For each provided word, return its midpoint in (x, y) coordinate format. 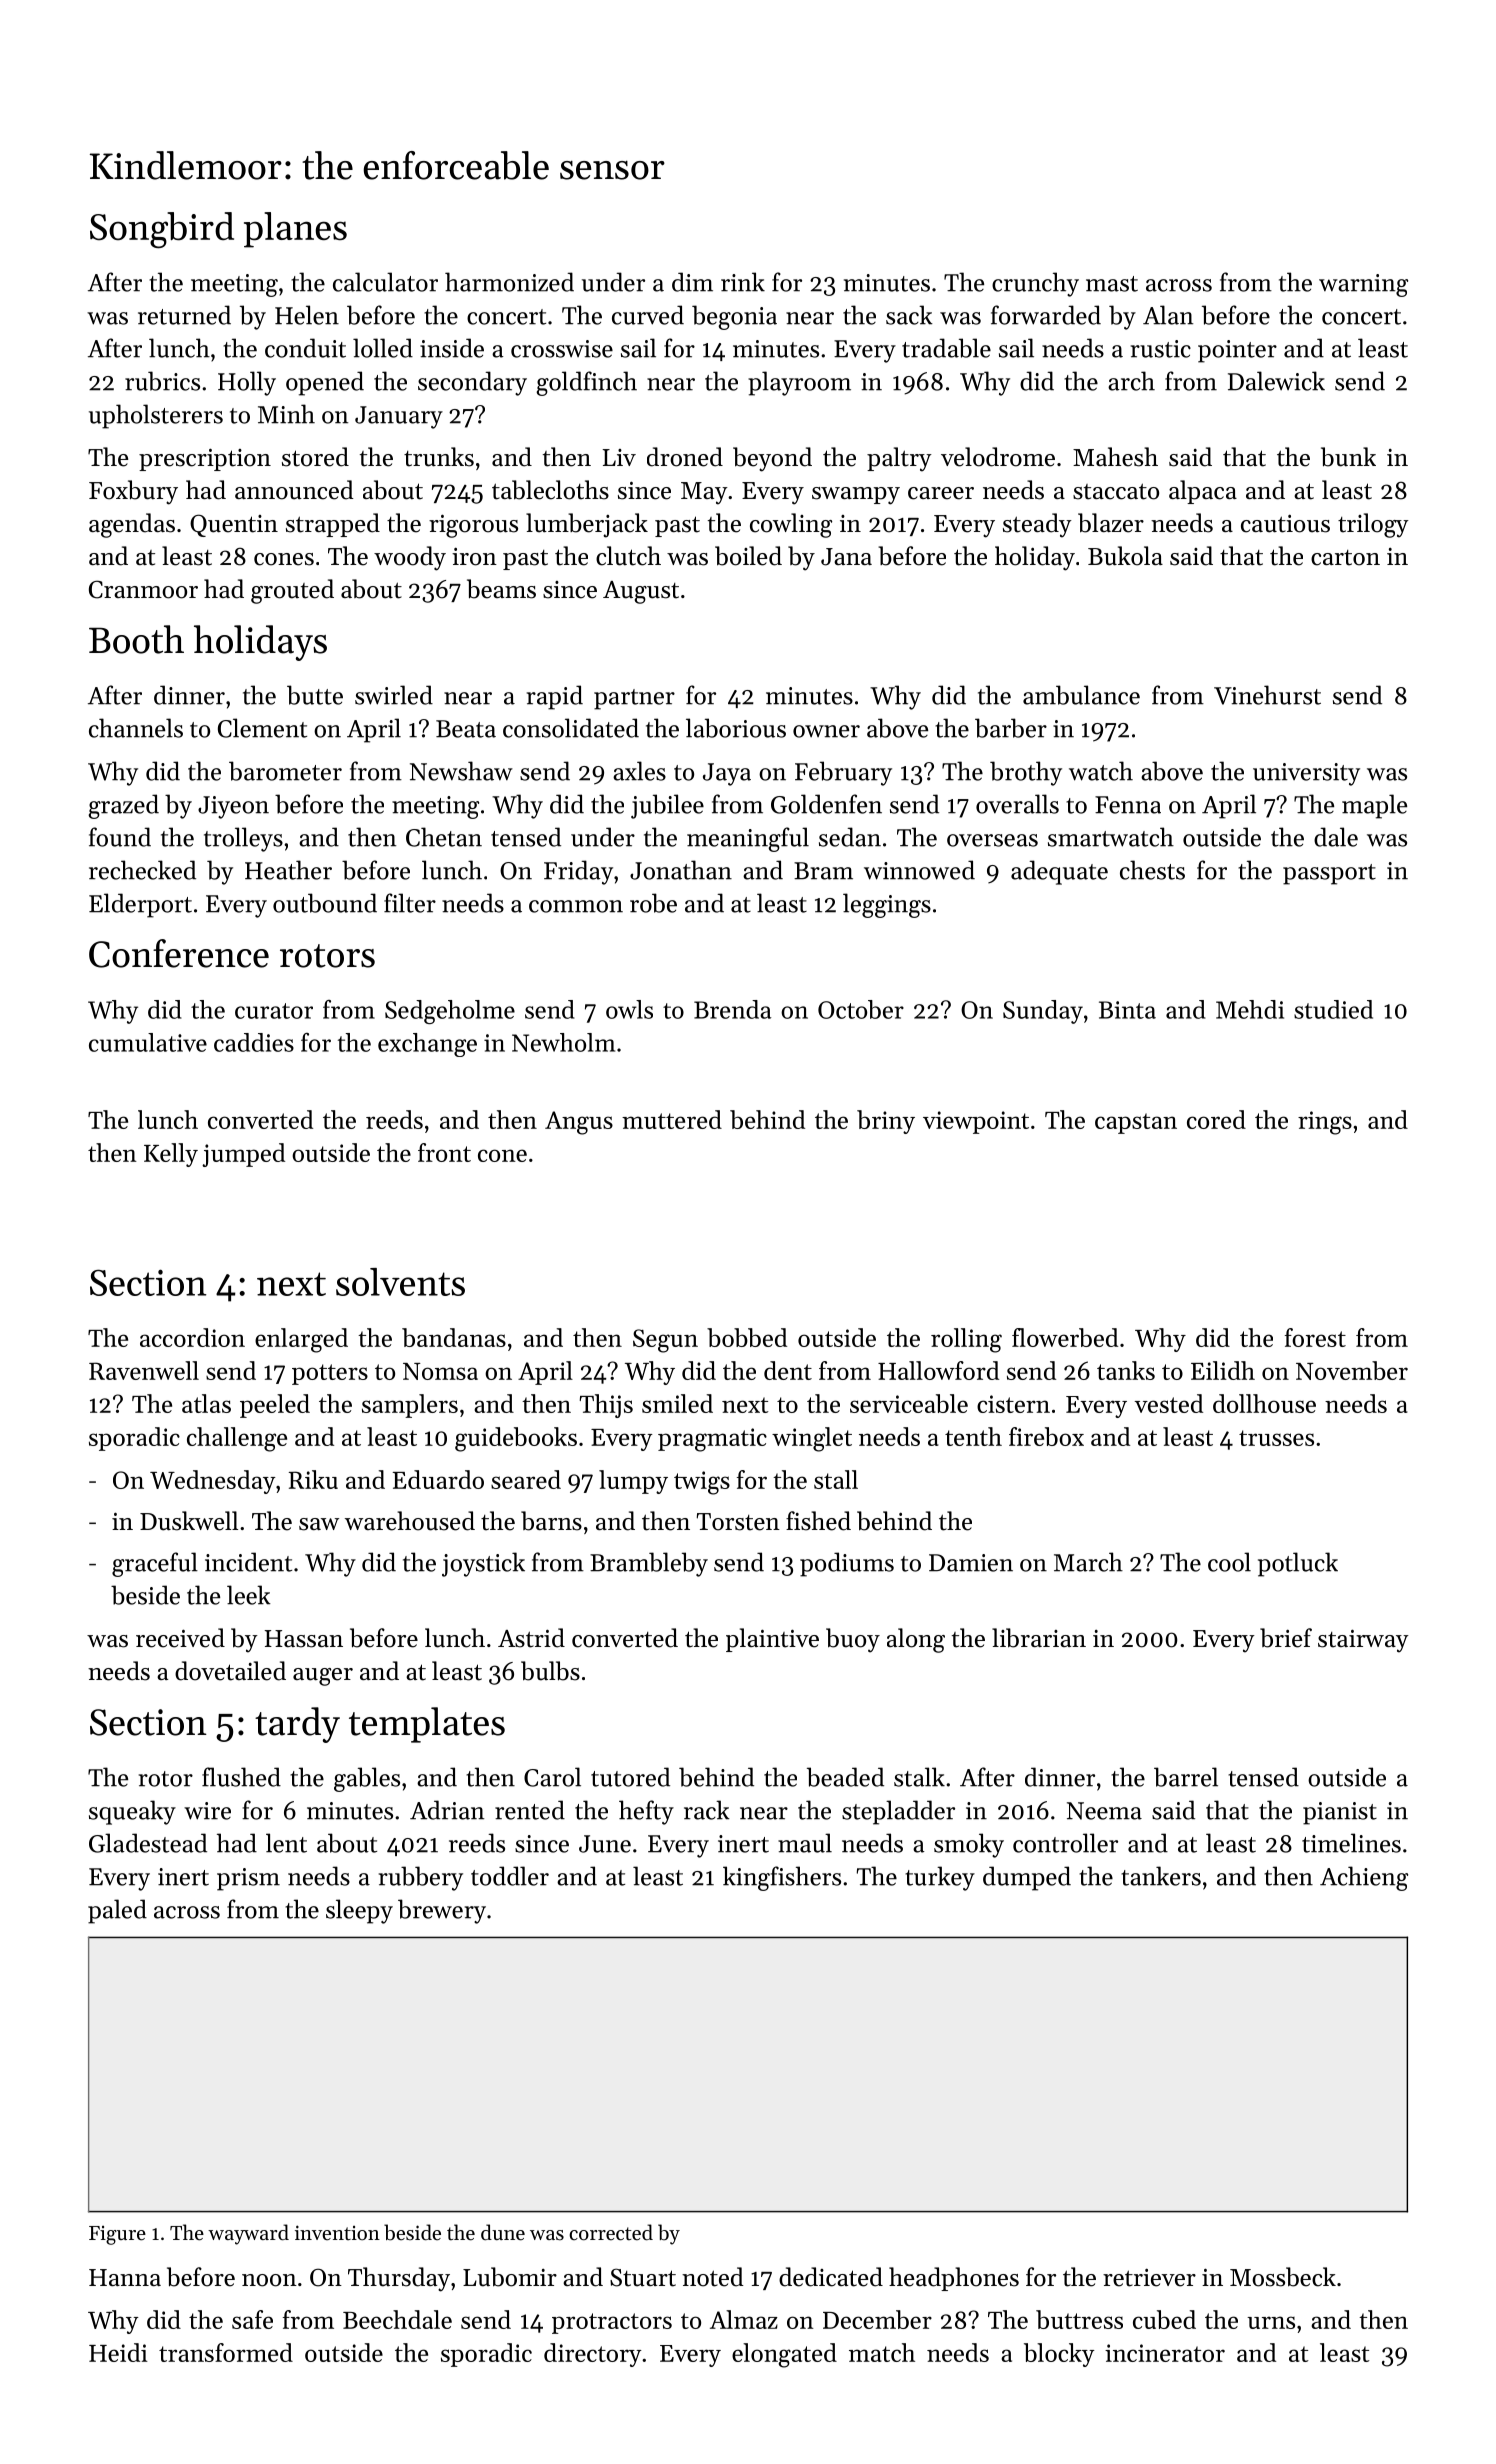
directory (593, 2355)
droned (685, 457)
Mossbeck (1283, 2277)
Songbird (162, 230)
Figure (117, 2235)
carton (1345, 558)
